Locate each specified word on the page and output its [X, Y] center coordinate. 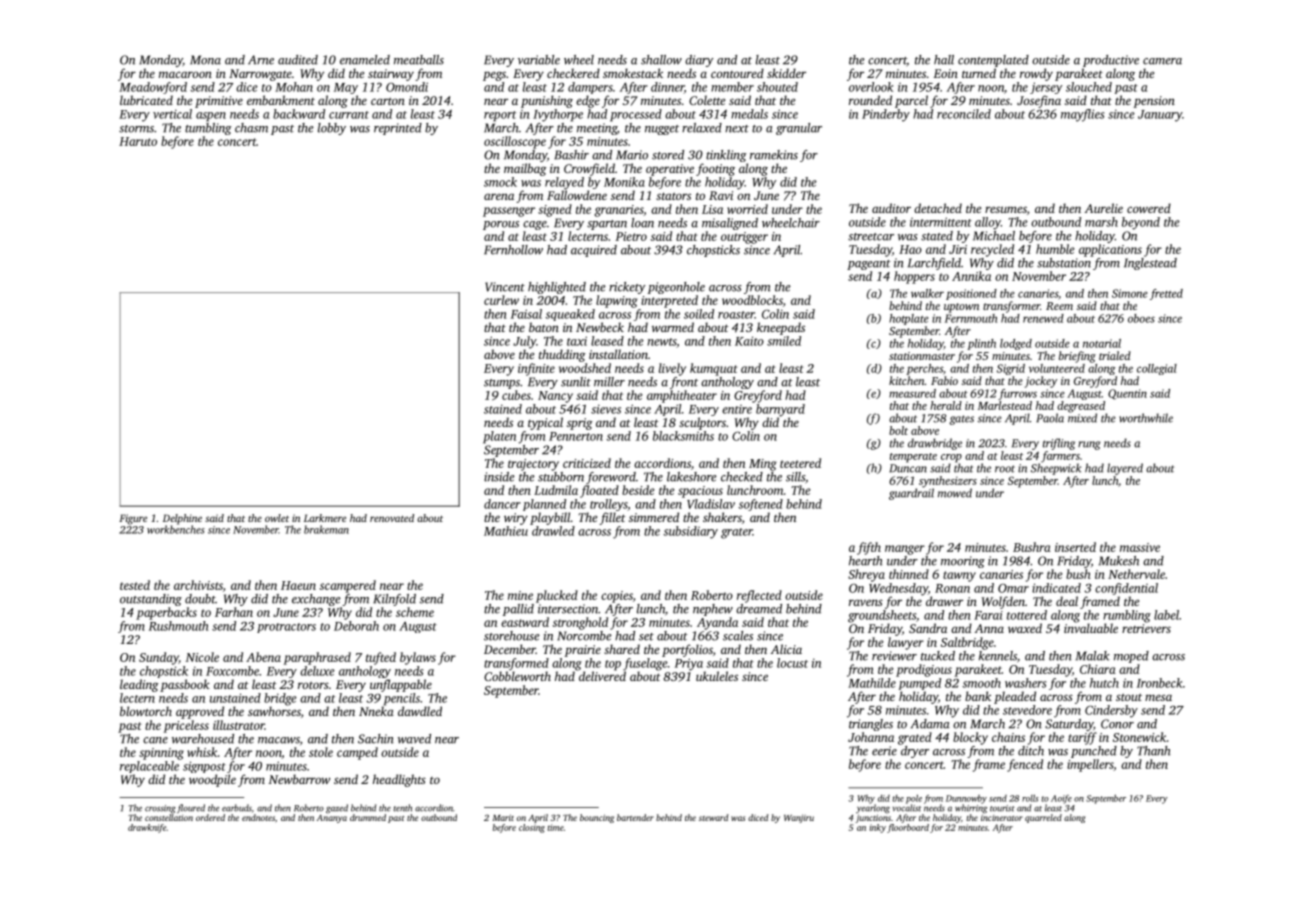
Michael [994, 236]
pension [1154, 102]
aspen [211, 117]
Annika [971, 276]
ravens [866, 602]
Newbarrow [299, 779]
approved [200, 712]
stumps [502, 384]
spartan [607, 225]
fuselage [645, 664]
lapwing [617, 301]
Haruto [138, 141]
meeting [597, 129]
